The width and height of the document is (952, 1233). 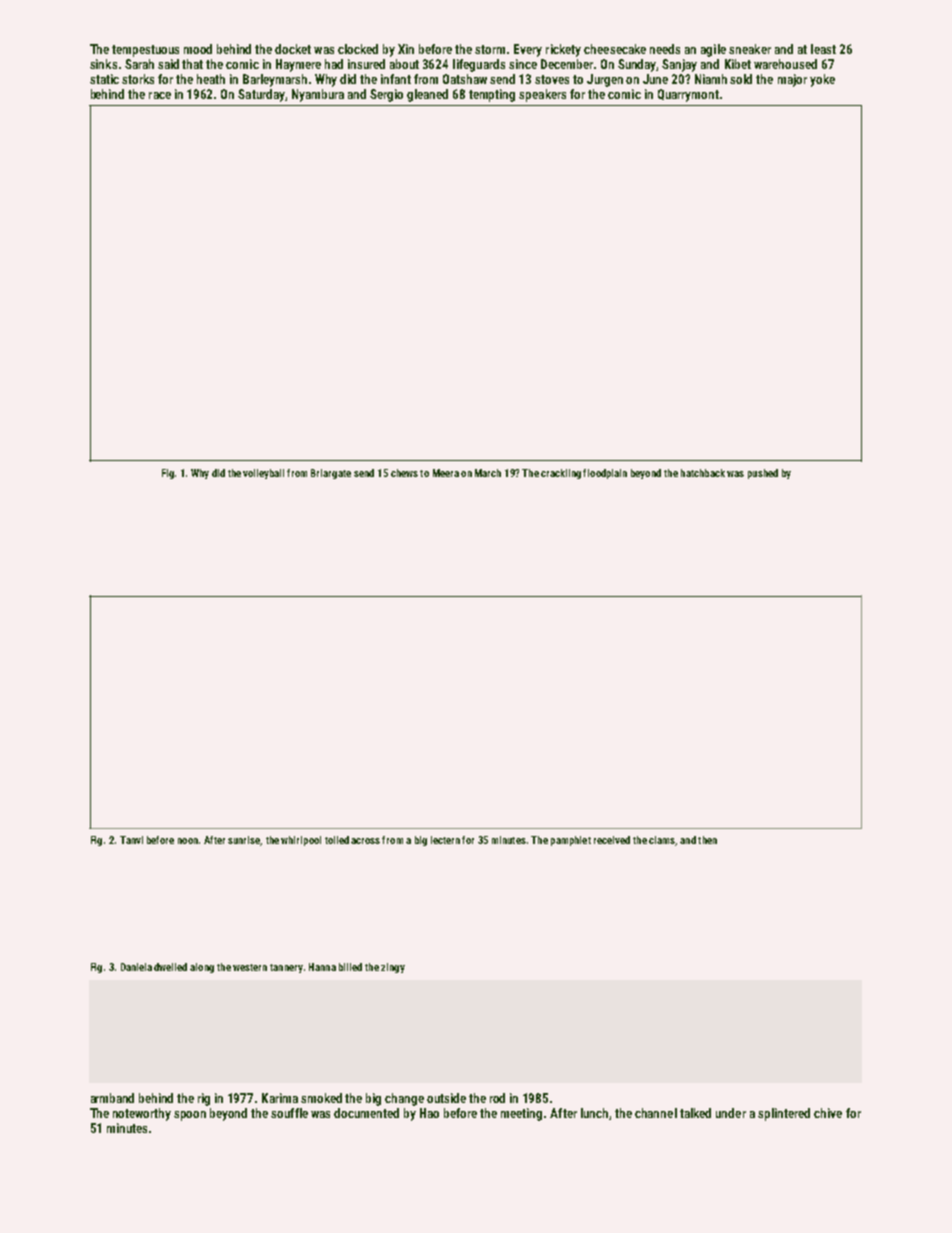 I want to click on floodplain, so click(x=605, y=474).
